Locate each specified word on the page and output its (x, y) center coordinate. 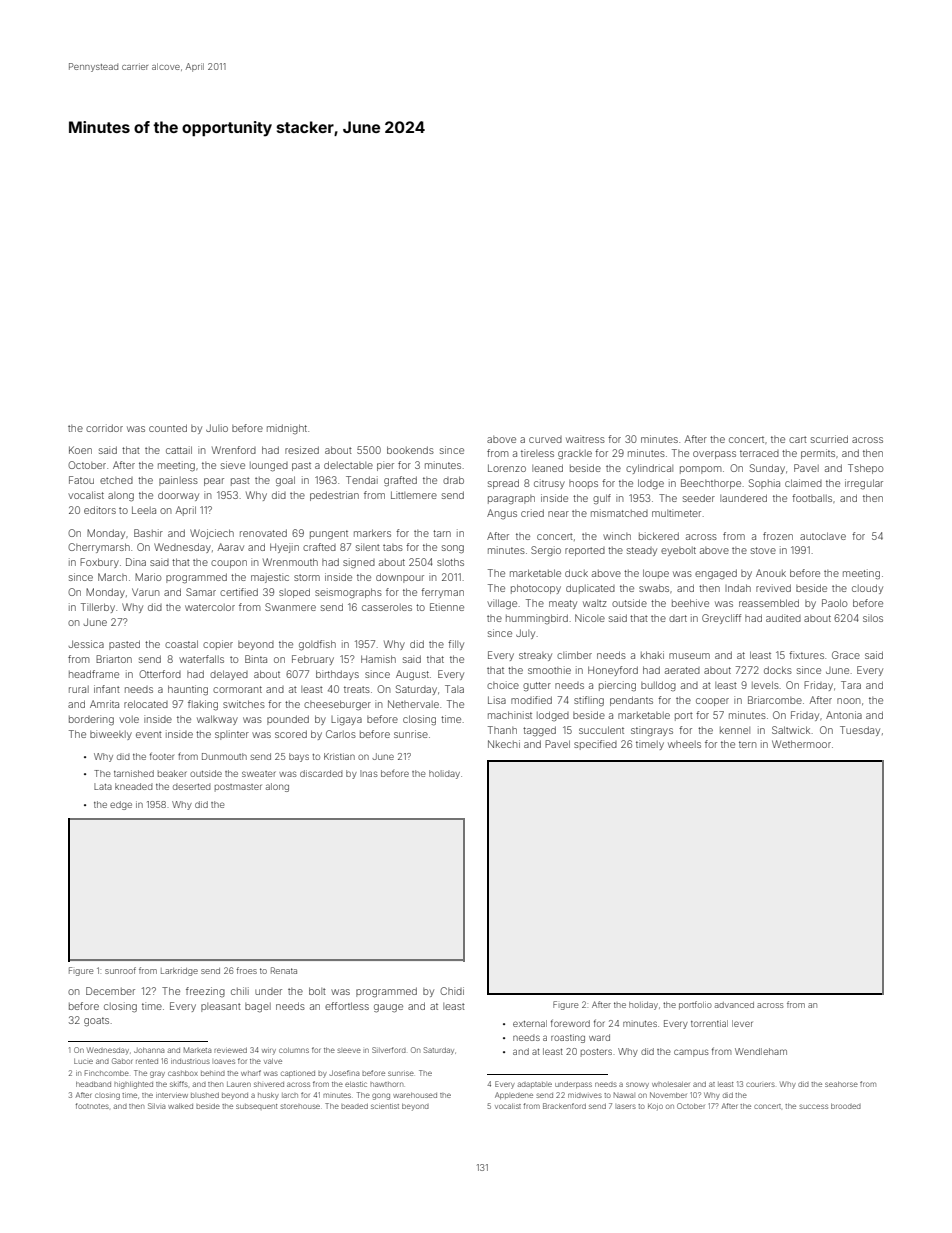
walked (180, 1106)
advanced (734, 1005)
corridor (104, 428)
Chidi (452, 991)
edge (121, 805)
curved (545, 439)
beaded (354, 1106)
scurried (829, 439)
